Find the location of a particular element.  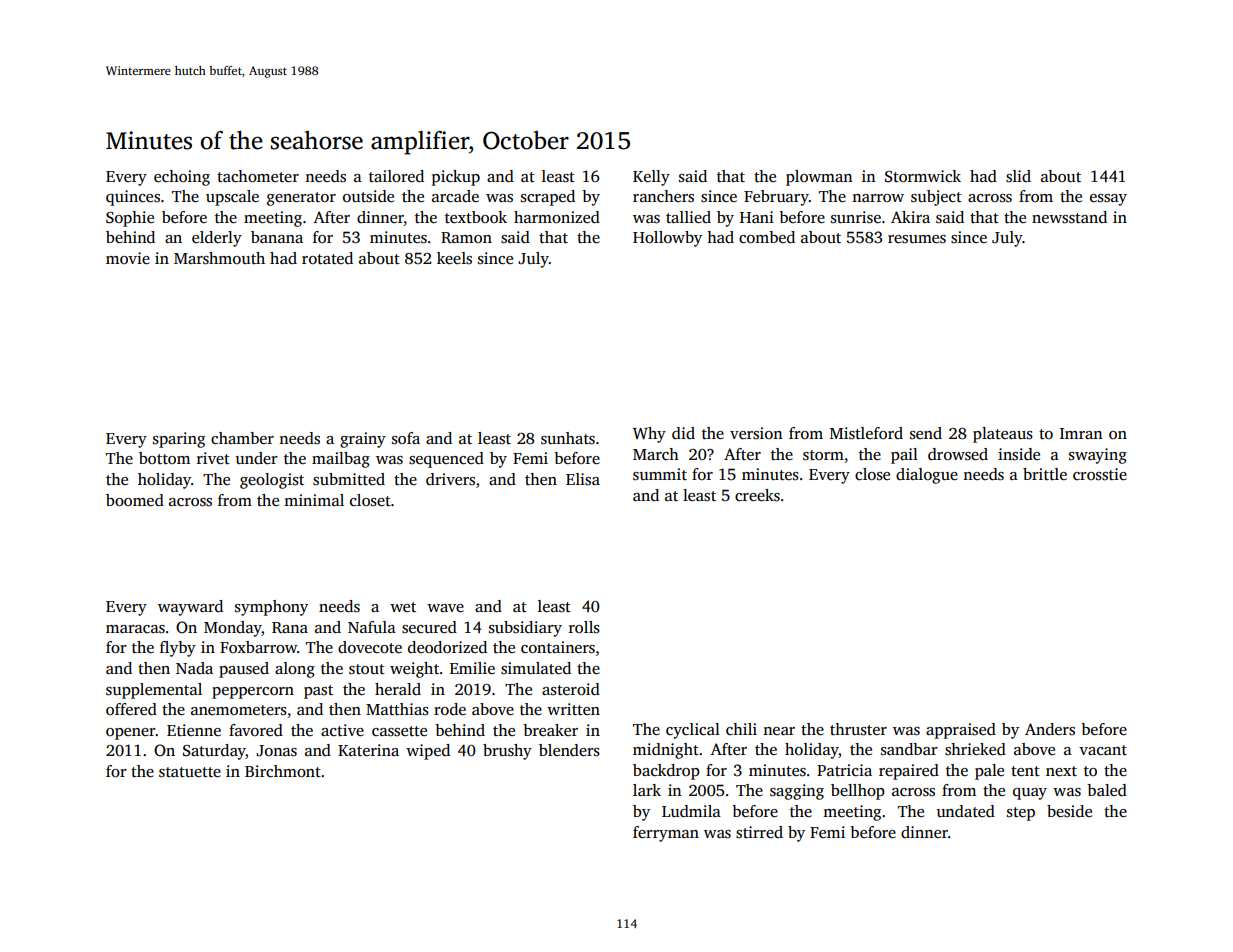

opener is located at coordinates (131, 734).
